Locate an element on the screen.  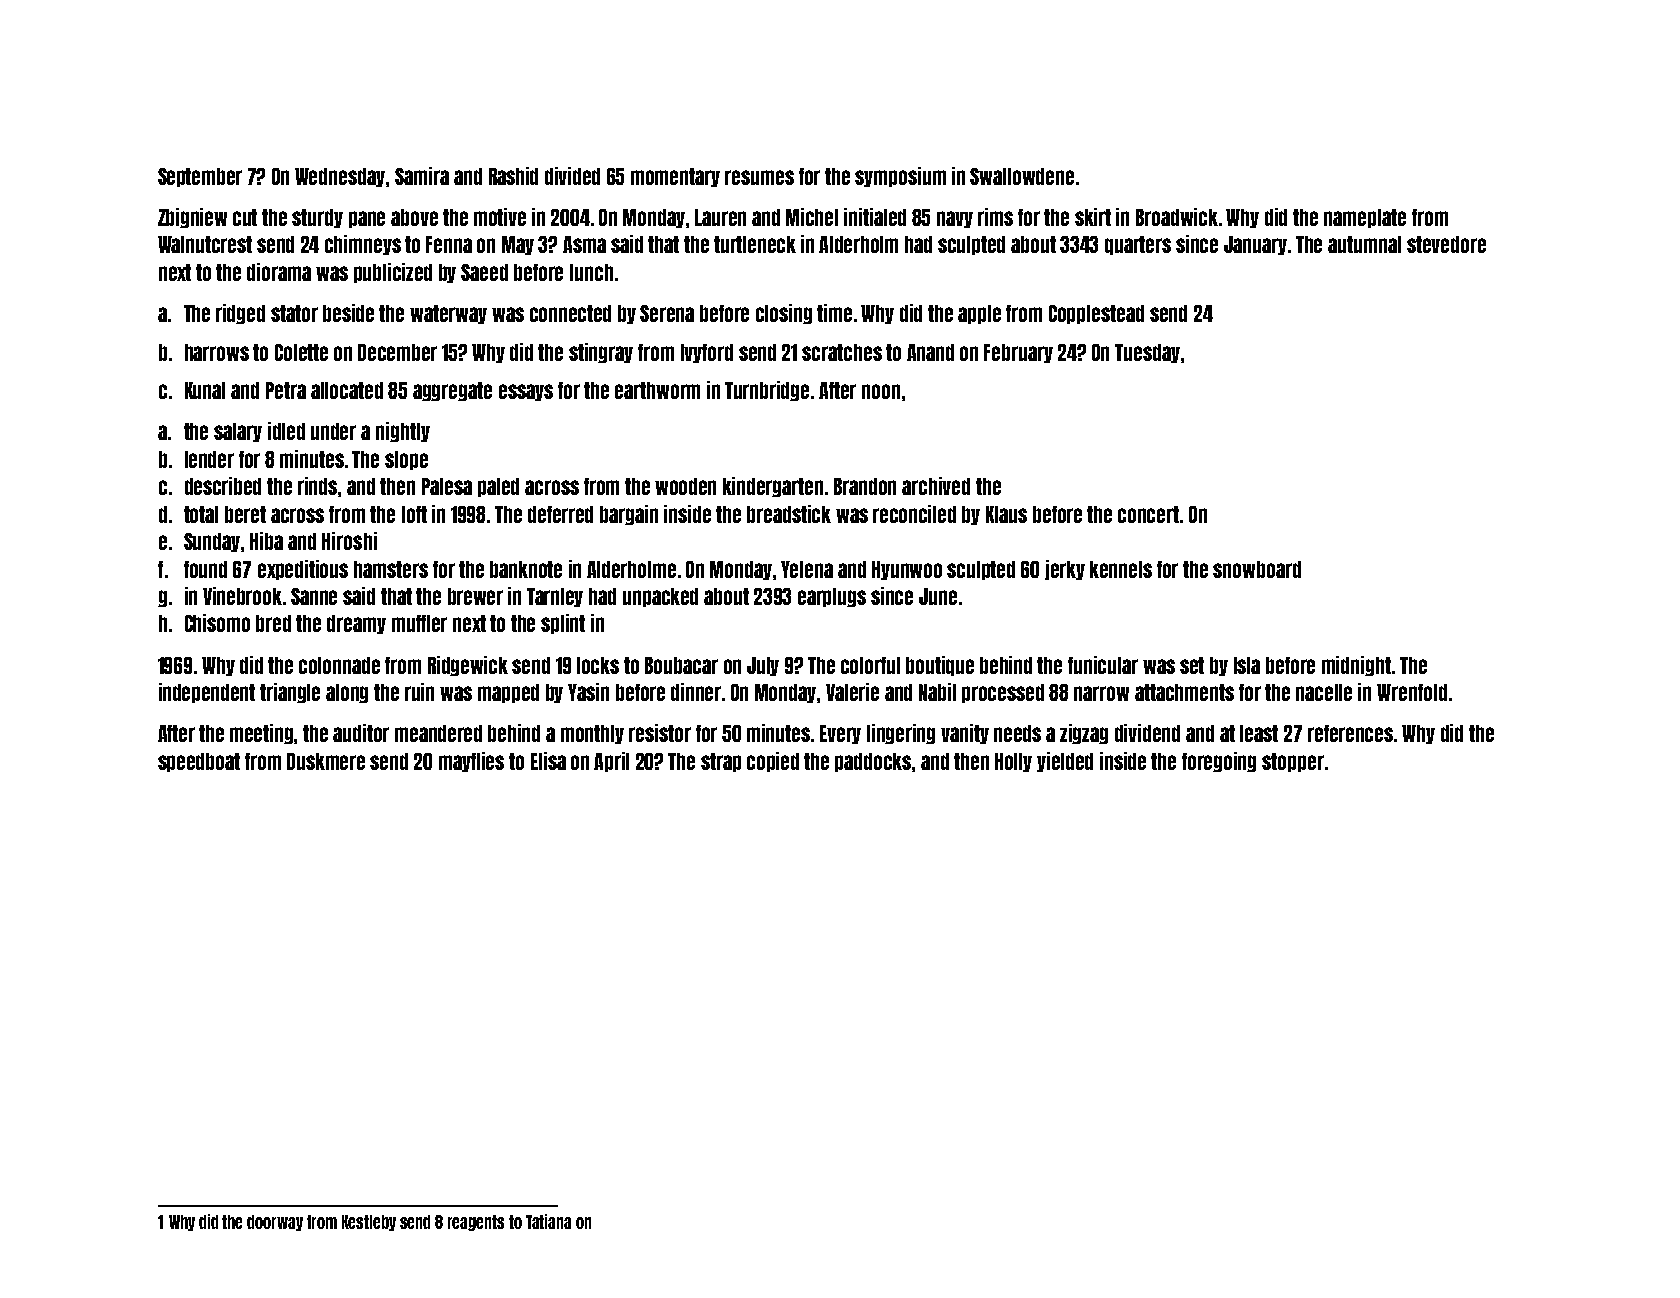
doorway is located at coordinates (275, 1223).
